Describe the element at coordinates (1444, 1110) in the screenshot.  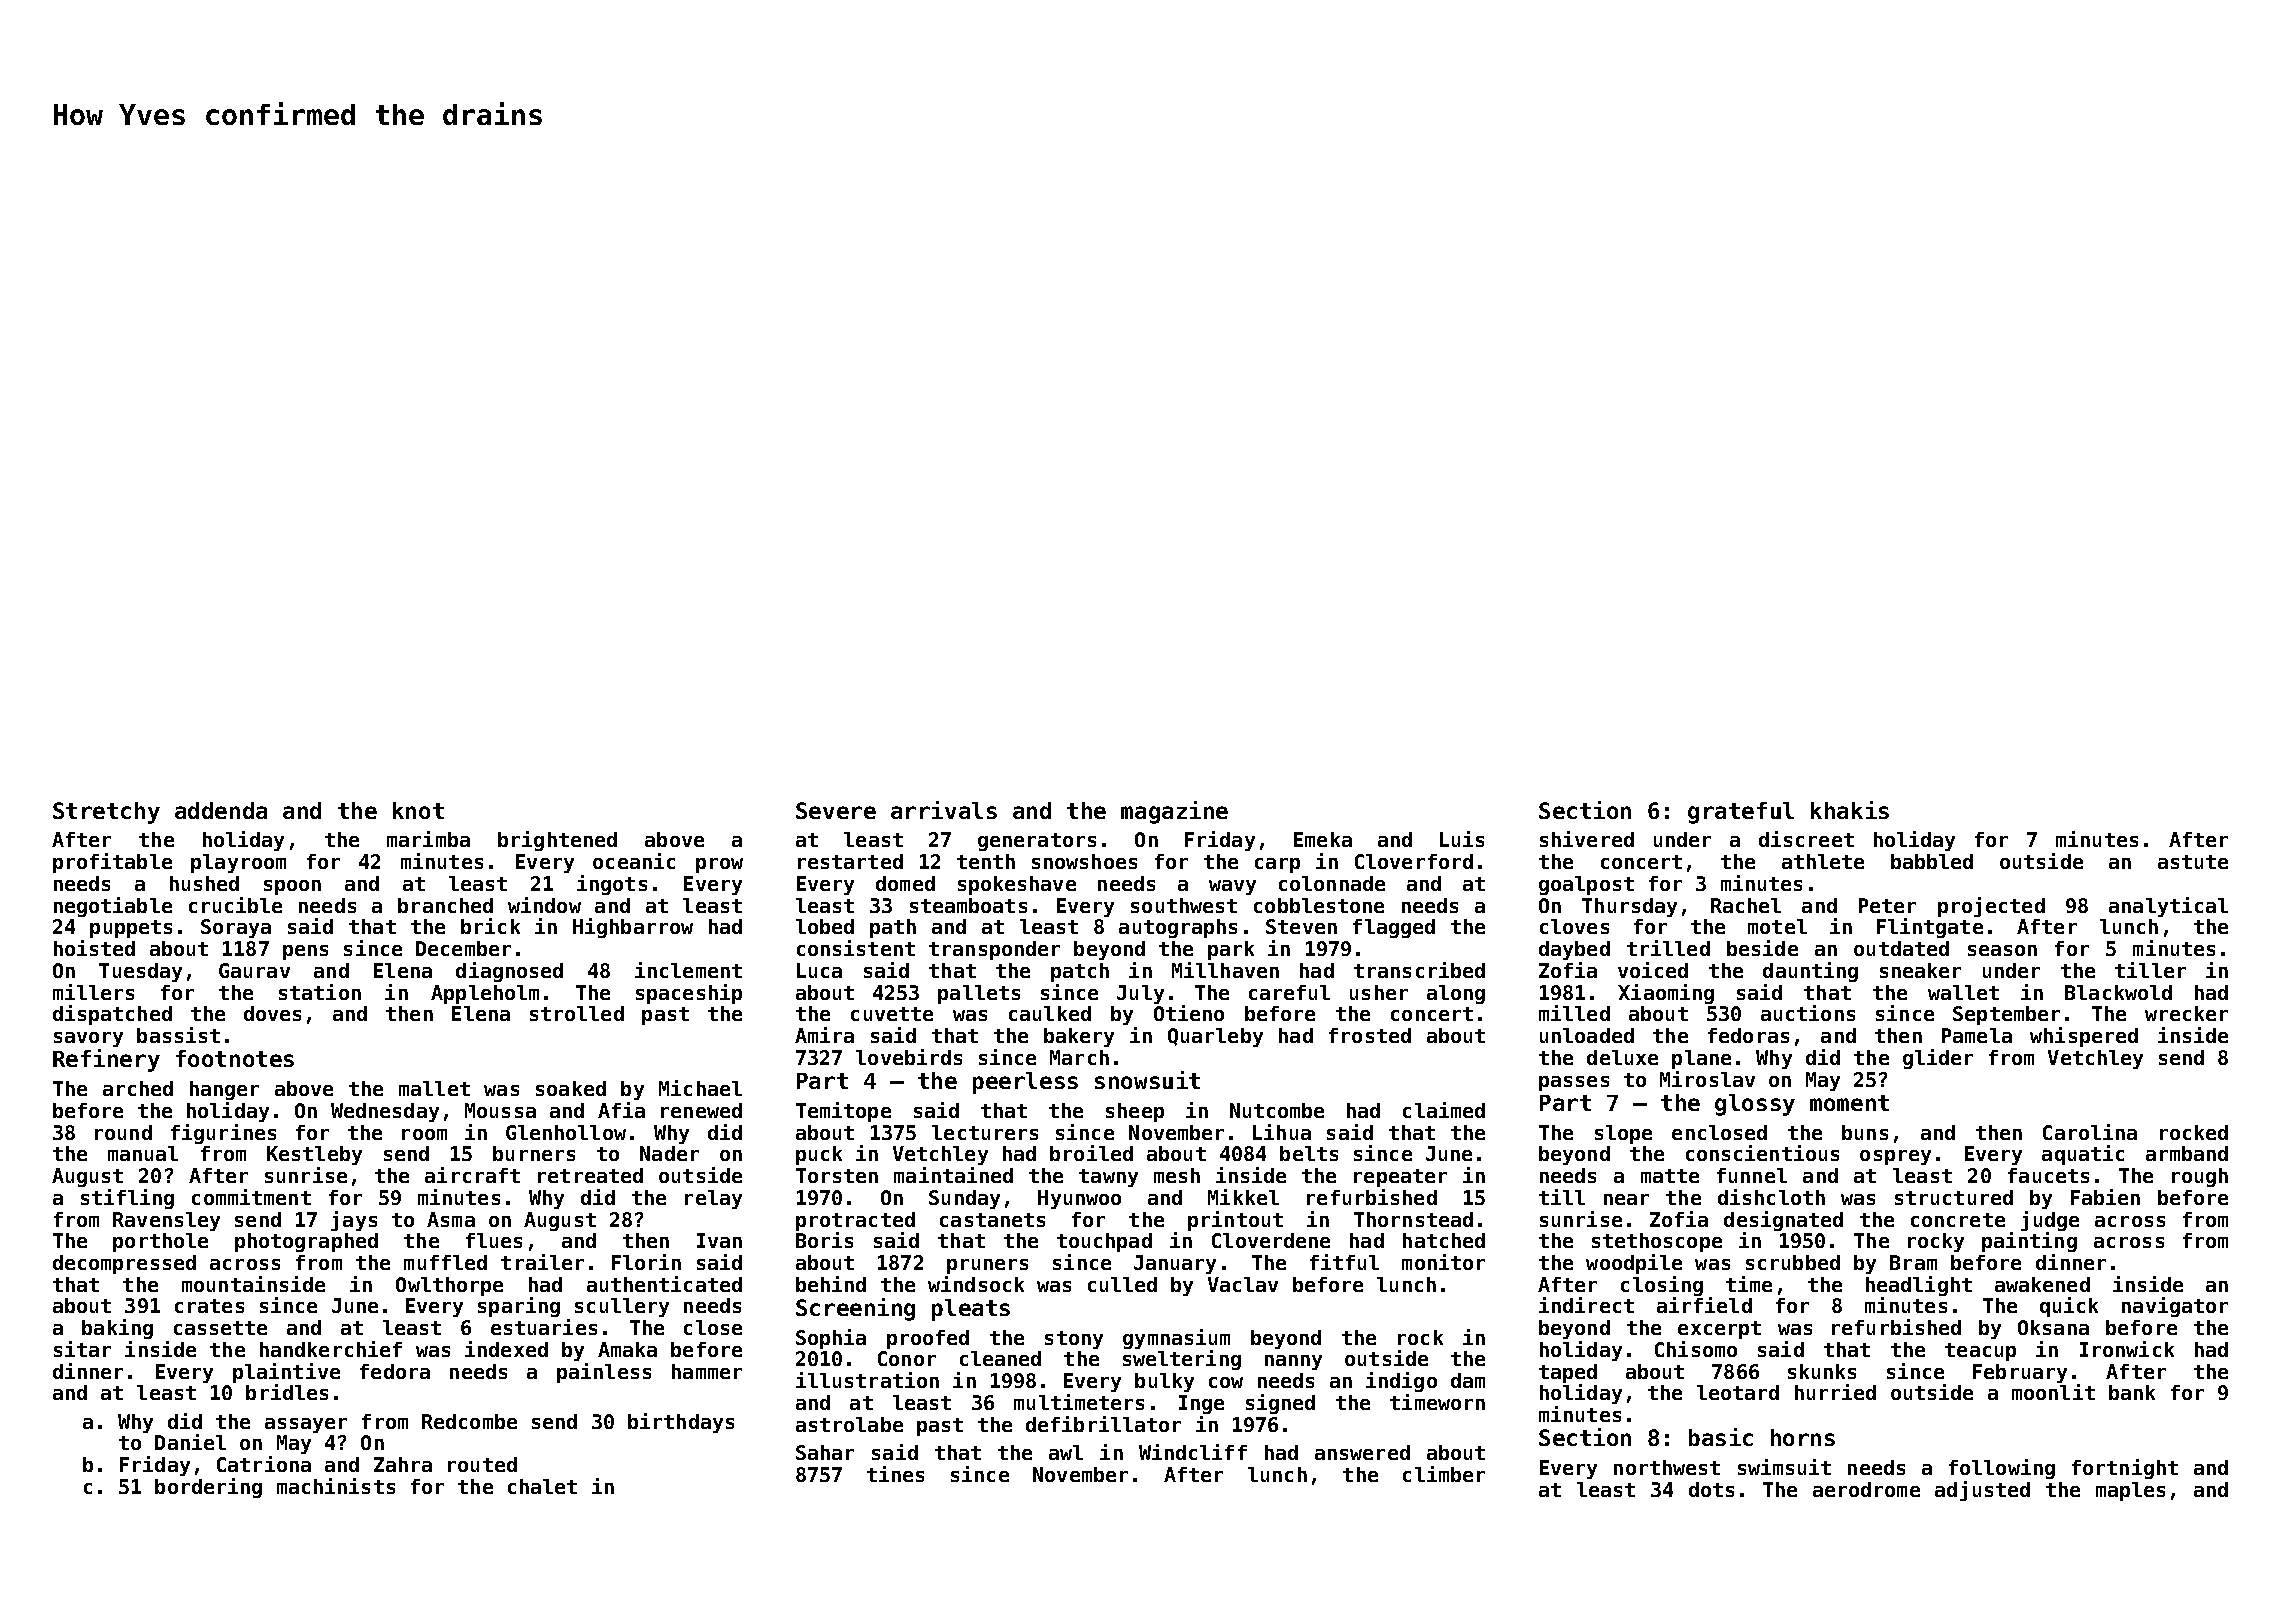
I see `claimed` at that location.
